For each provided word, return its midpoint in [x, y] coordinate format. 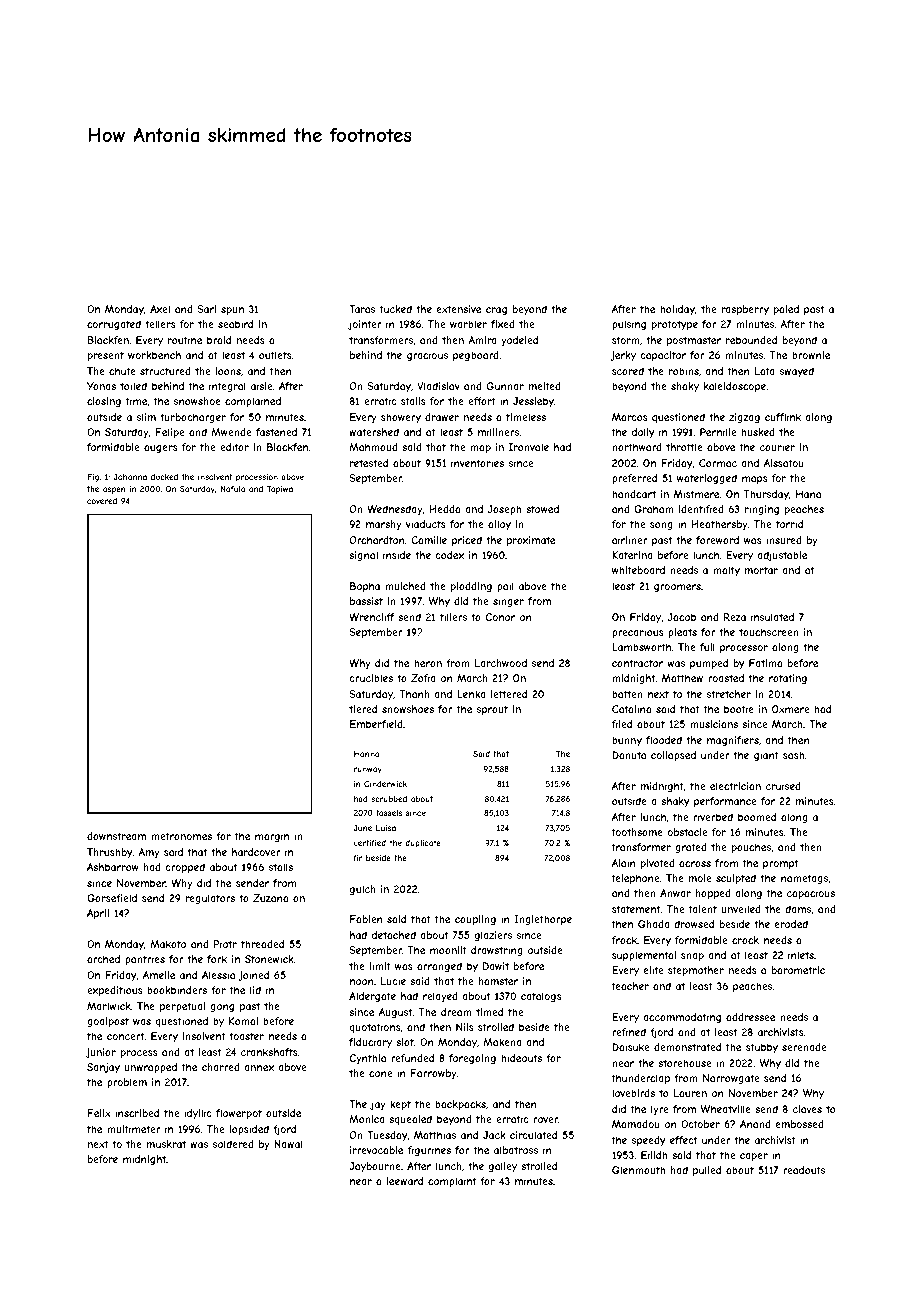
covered [102, 501]
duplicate [423, 844]
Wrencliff [371, 617]
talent [702, 909]
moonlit [448, 950]
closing [104, 402]
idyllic [198, 1114]
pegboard [476, 356]
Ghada [654, 924]
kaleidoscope [735, 387]
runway [368, 770]
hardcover [256, 852]
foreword [717, 540]
